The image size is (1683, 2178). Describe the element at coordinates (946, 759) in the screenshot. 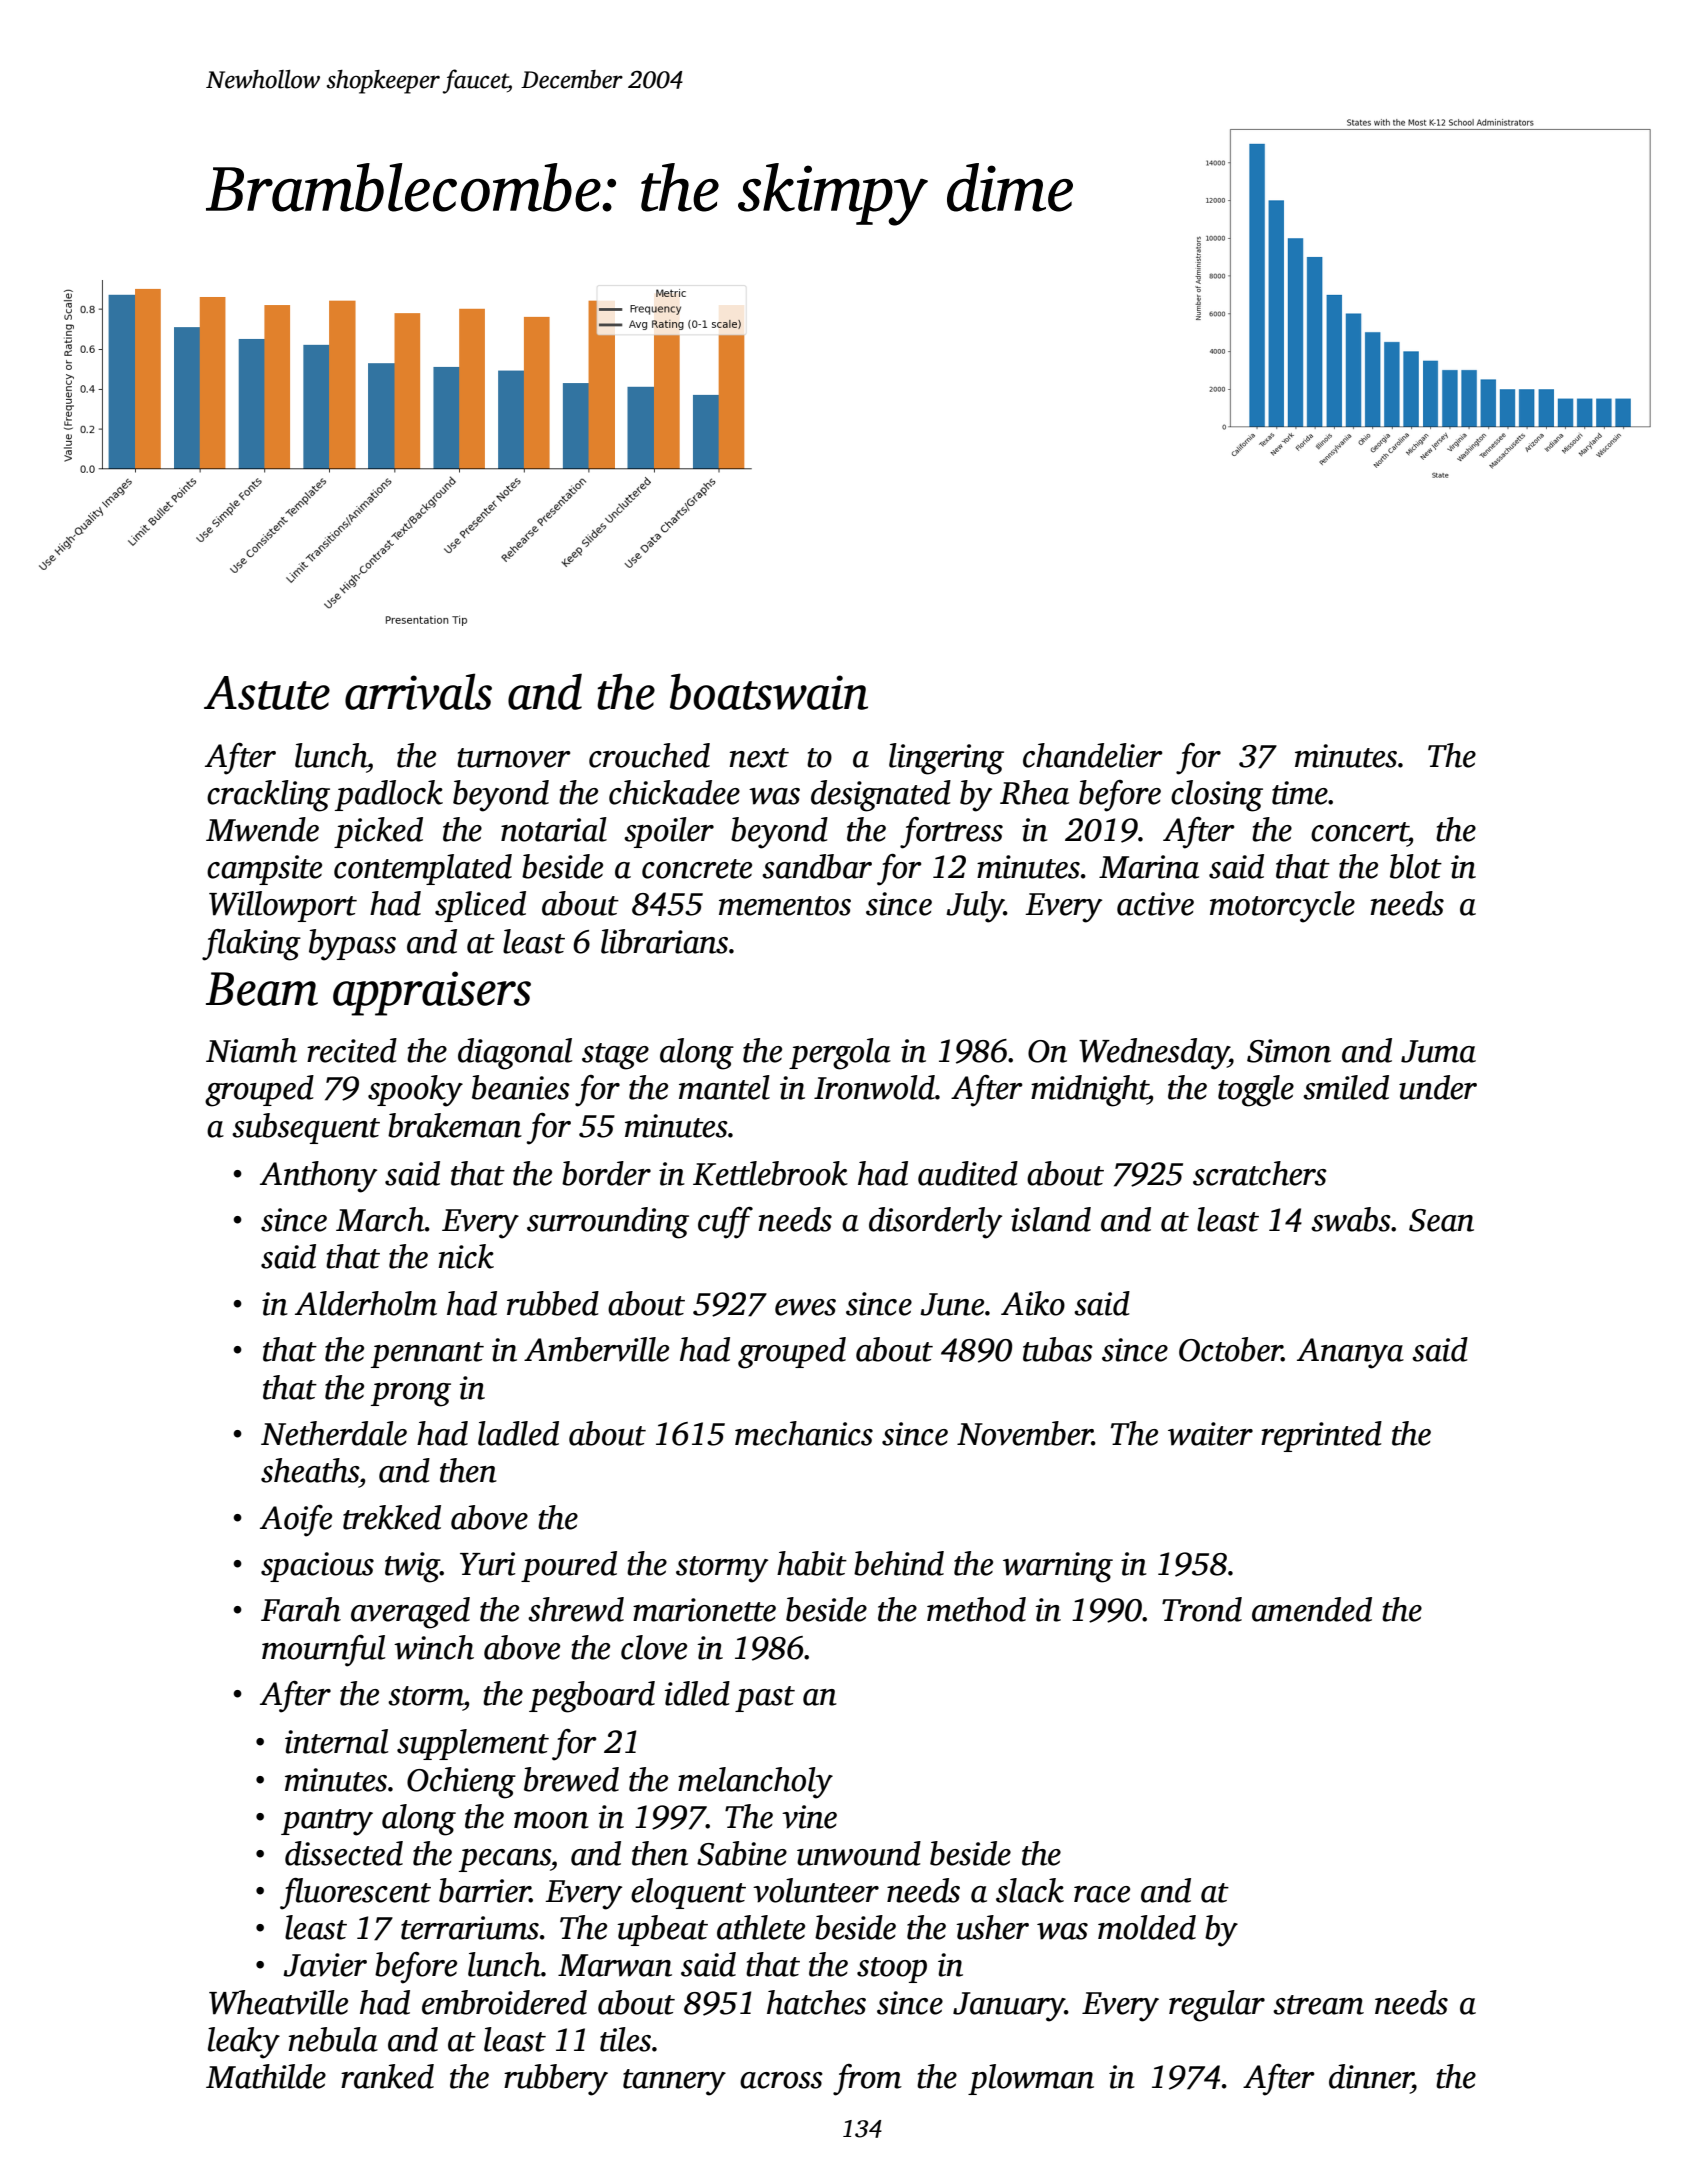

I see `lingering` at that location.
